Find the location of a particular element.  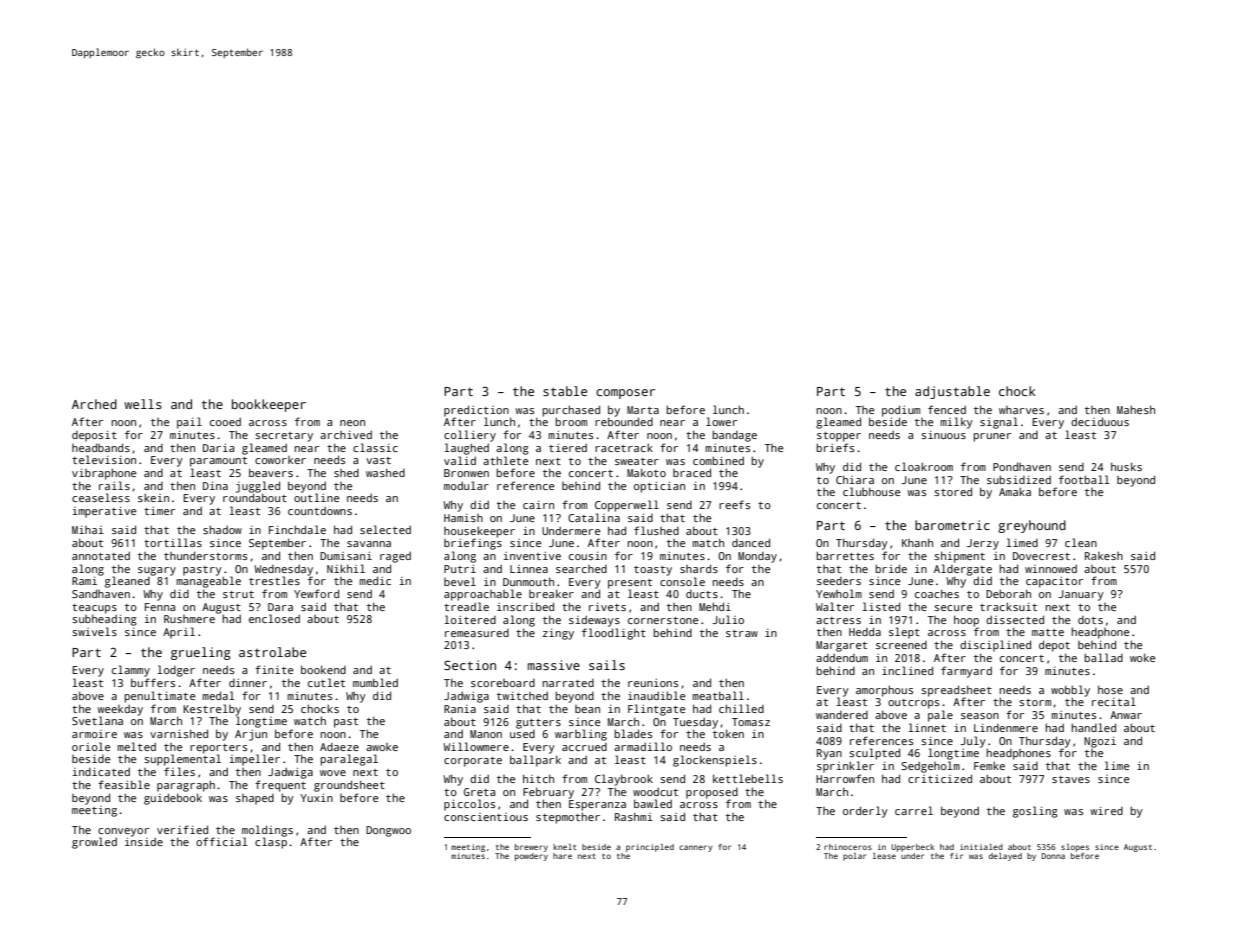

reunions is located at coordinates (653, 683).
